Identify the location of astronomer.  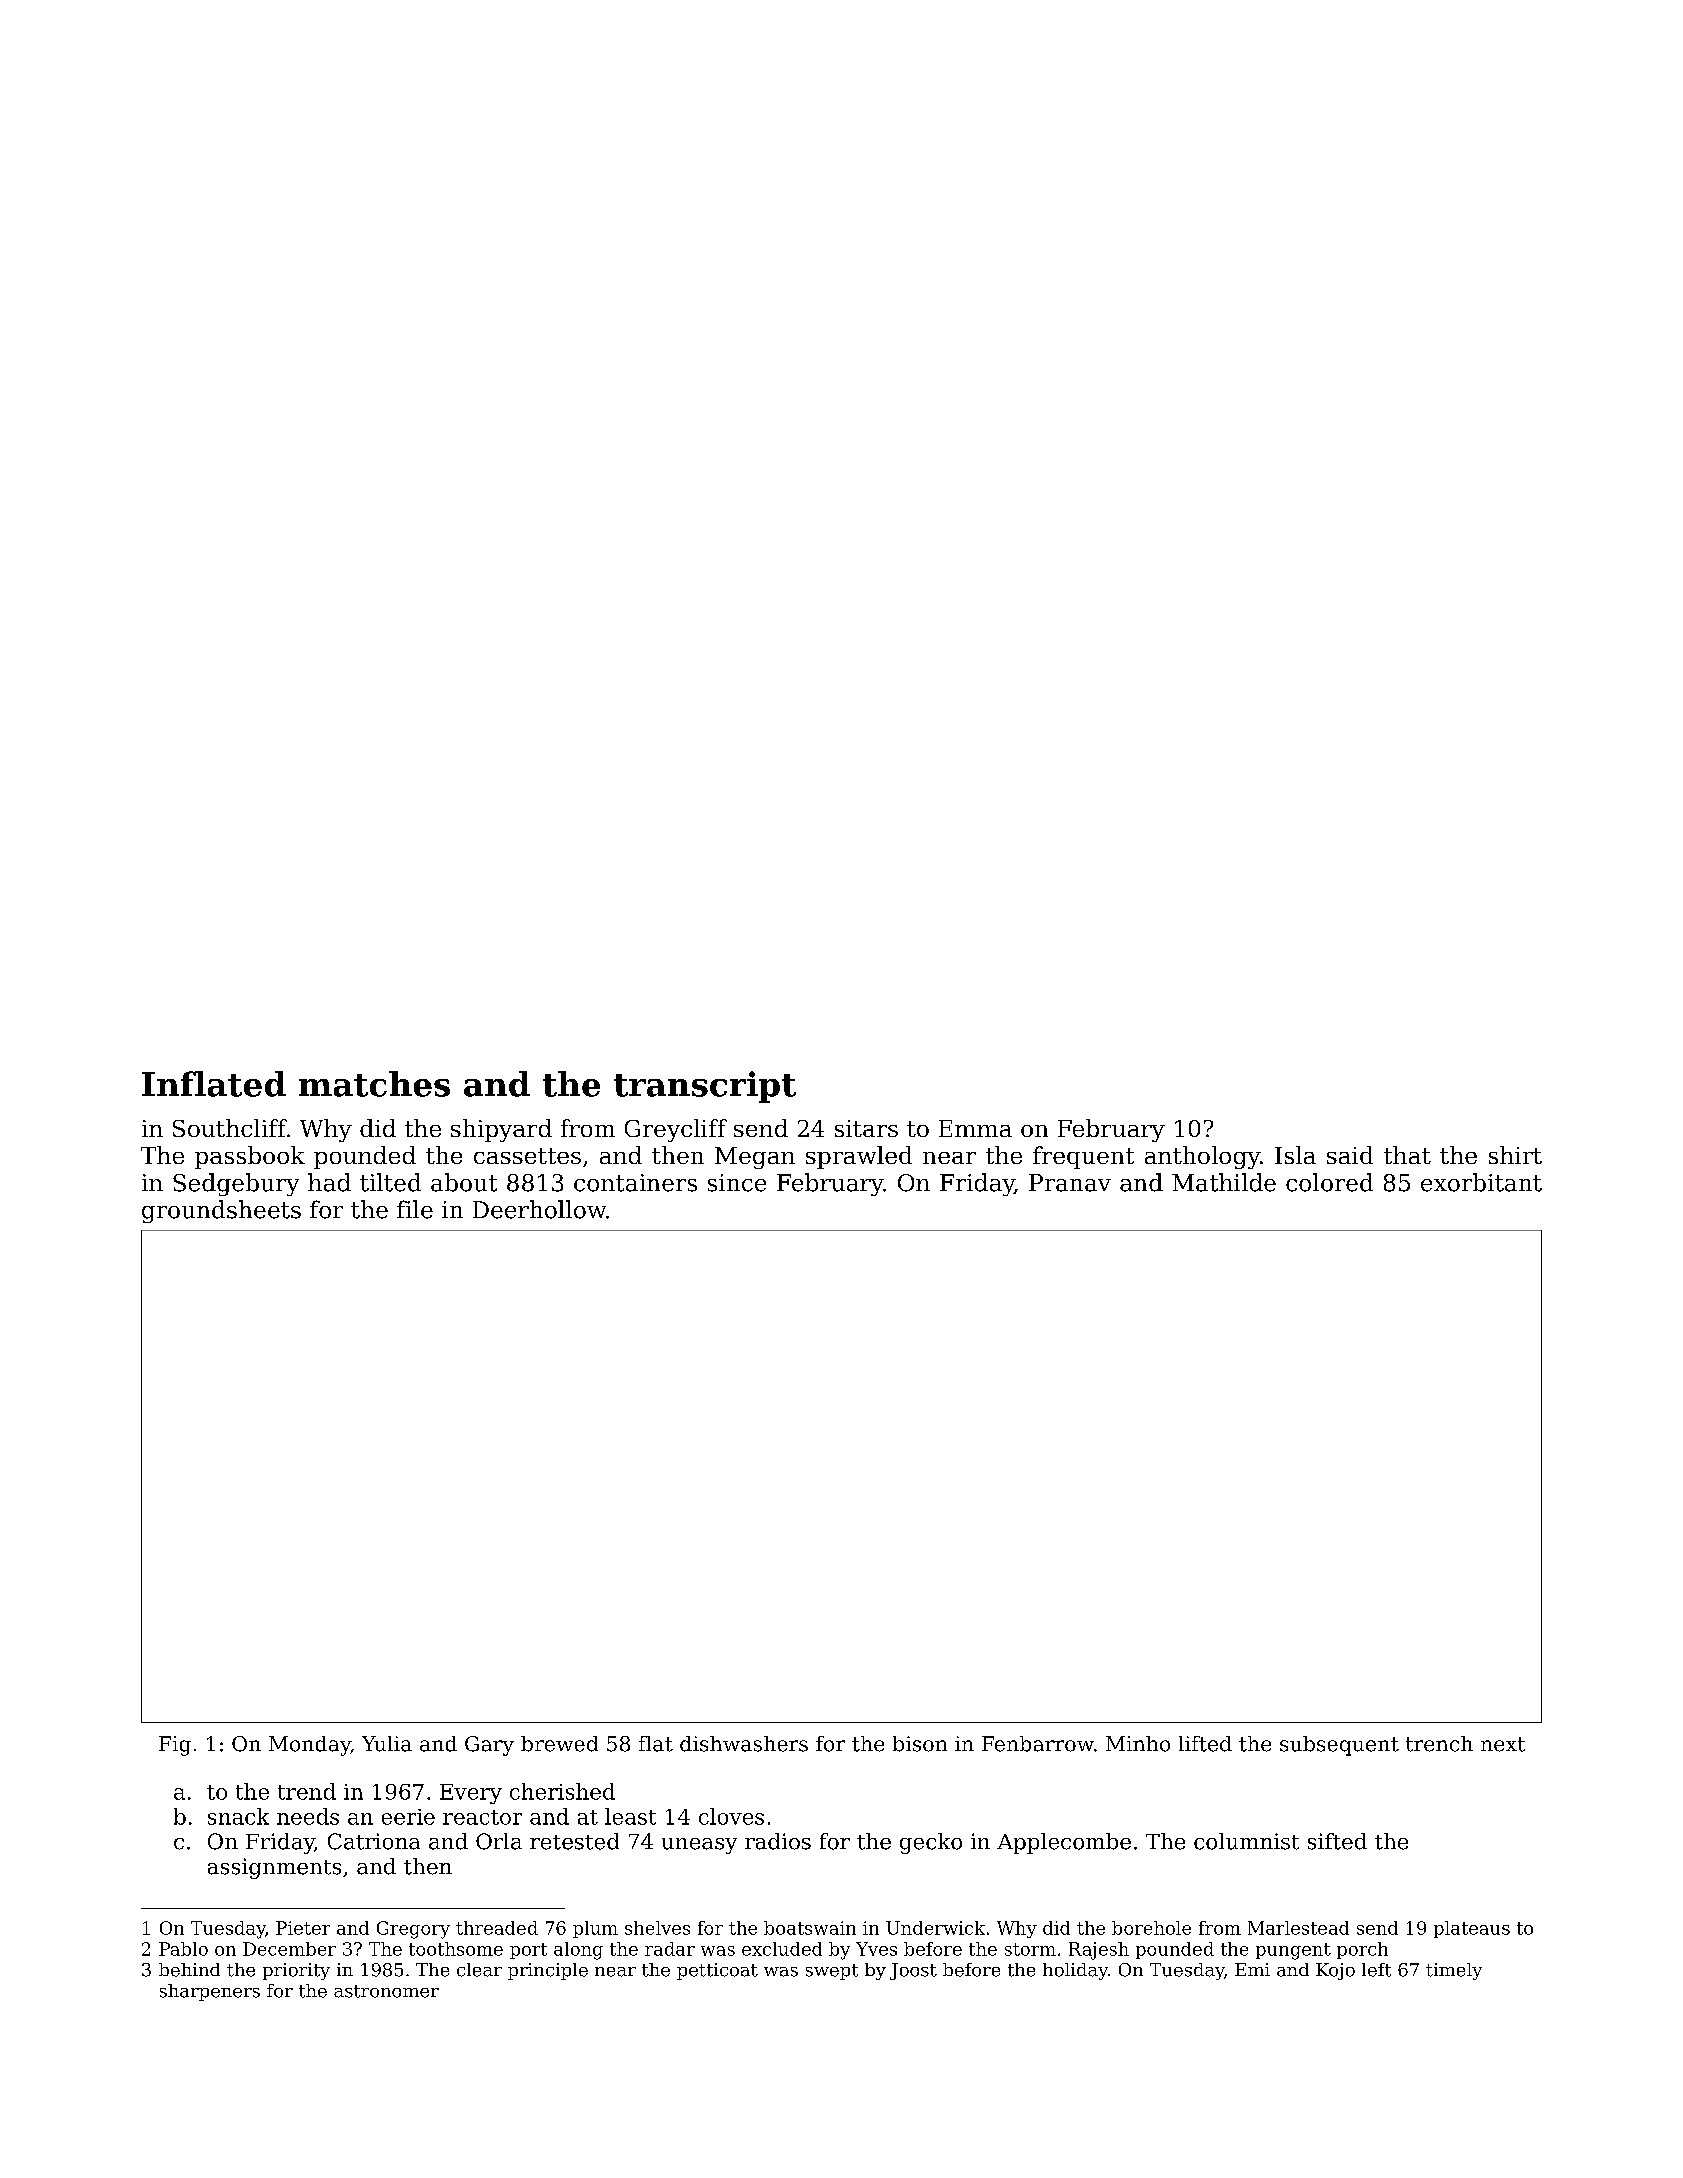
(386, 1991).
